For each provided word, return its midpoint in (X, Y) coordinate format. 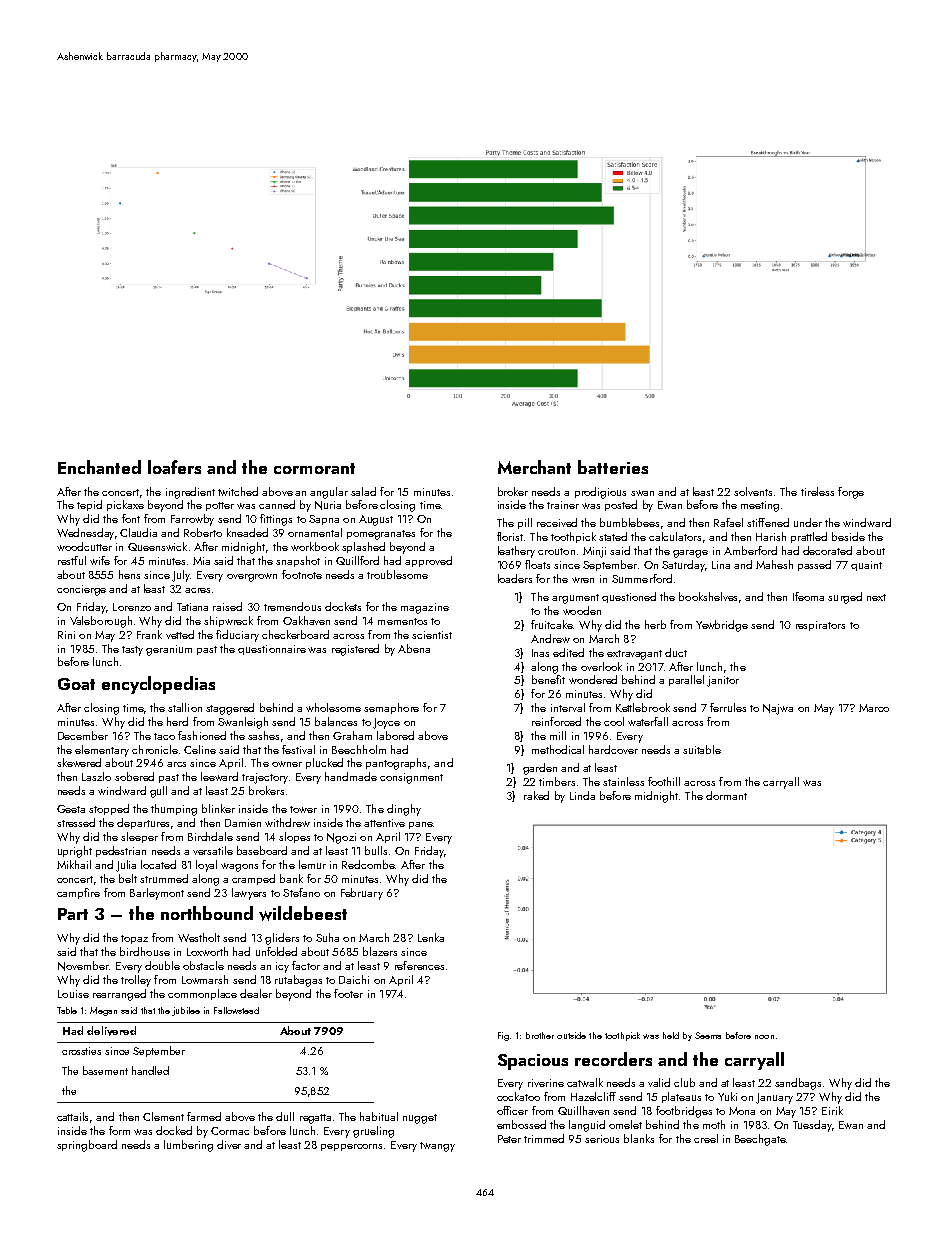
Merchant (534, 467)
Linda (582, 795)
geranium (169, 650)
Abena (414, 648)
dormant (726, 795)
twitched (238, 491)
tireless (817, 491)
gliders (282, 939)
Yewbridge (722, 626)
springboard (87, 1146)
